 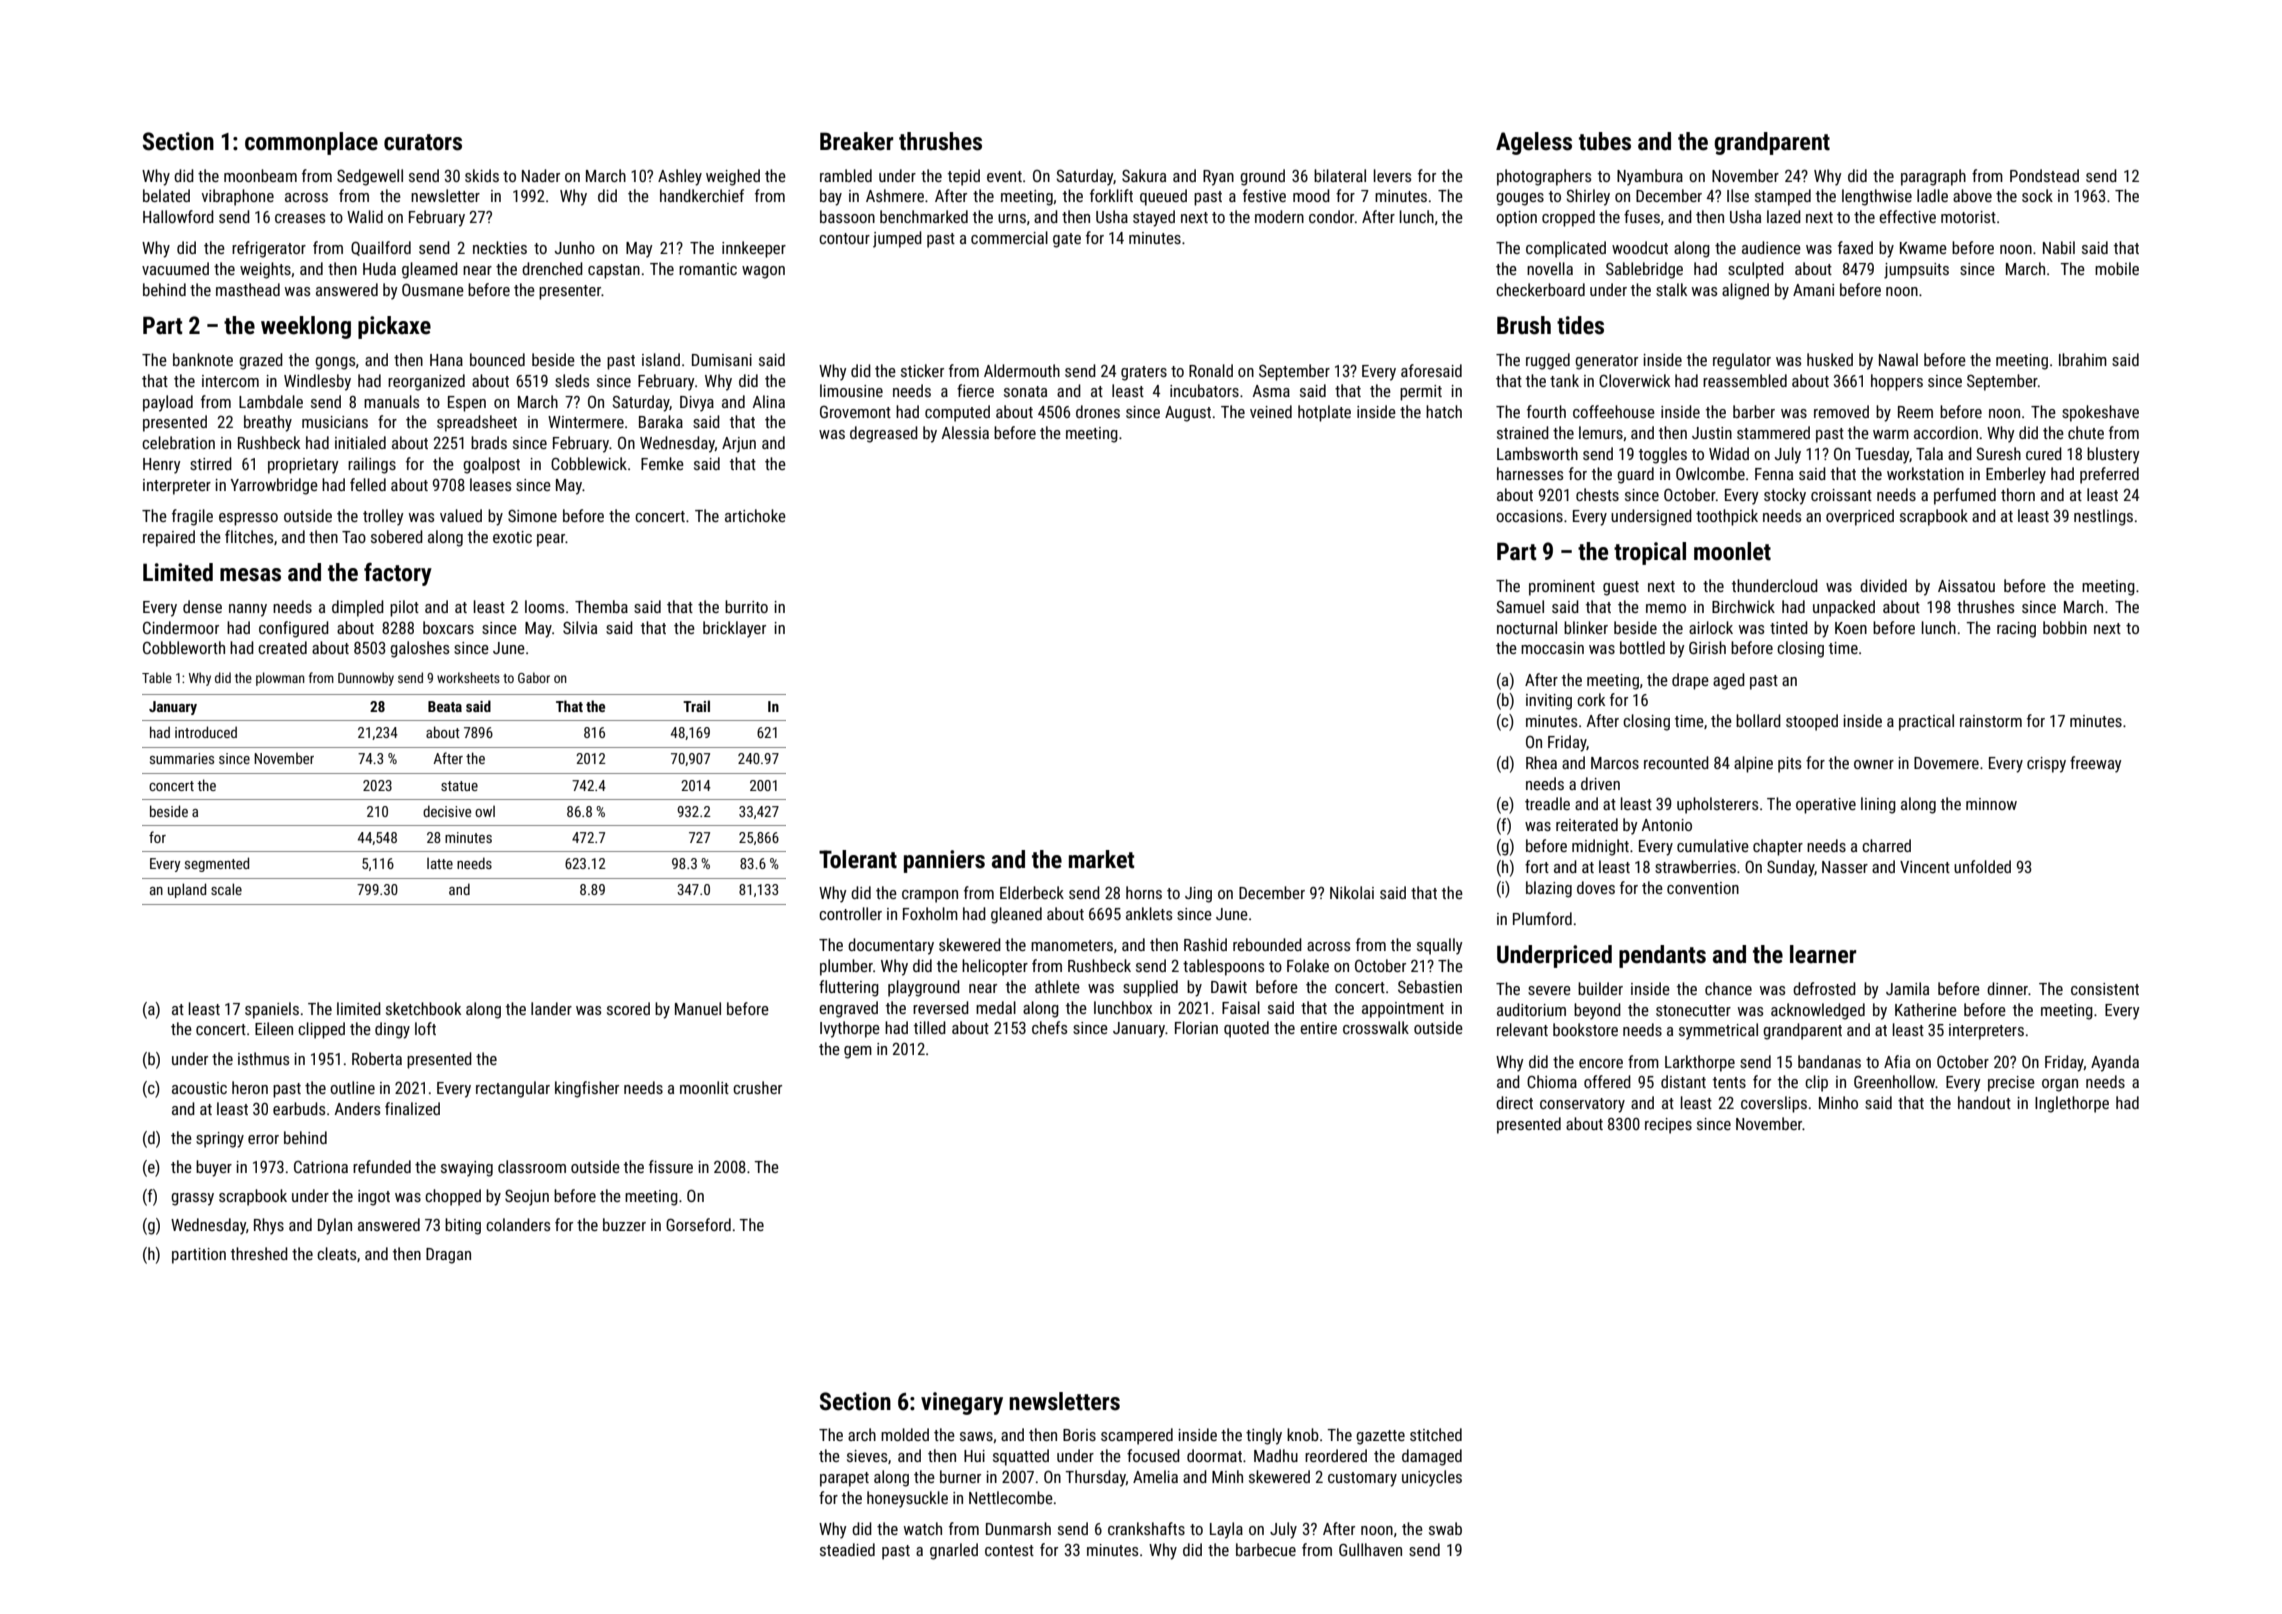 What do you see at coordinates (1982, 866) in the image?
I see `unfolded` at bounding box center [1982, 866].
